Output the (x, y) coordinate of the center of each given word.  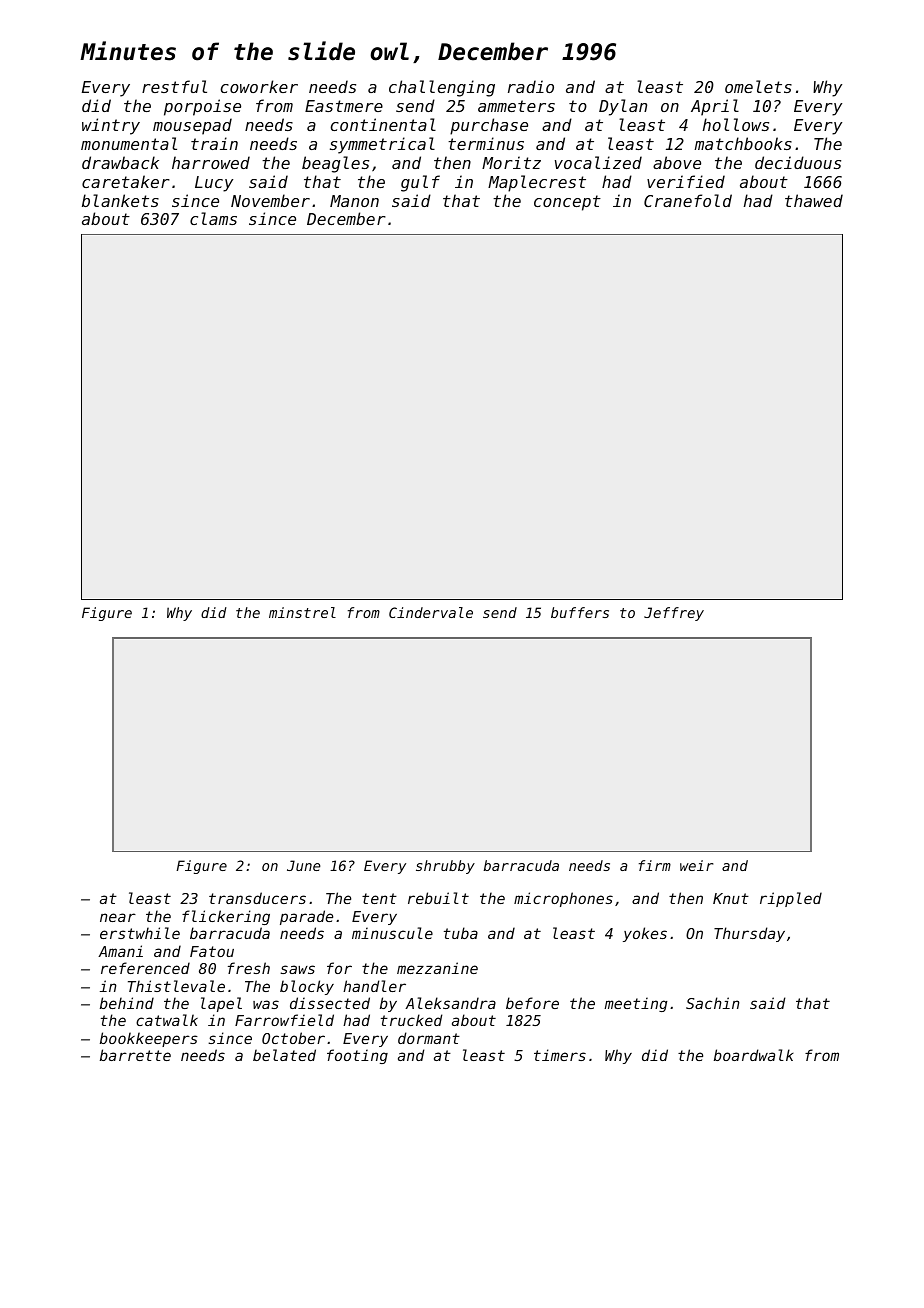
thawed (814, 200)
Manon (354, 201)
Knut (731, 898)
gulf (420, 183)
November (270, 200)
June (303, 865)
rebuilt (438, 898)
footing (357, 1056)
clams (213, 218)
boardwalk (754, 1055)
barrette (135, 1055)
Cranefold (688, 200)
